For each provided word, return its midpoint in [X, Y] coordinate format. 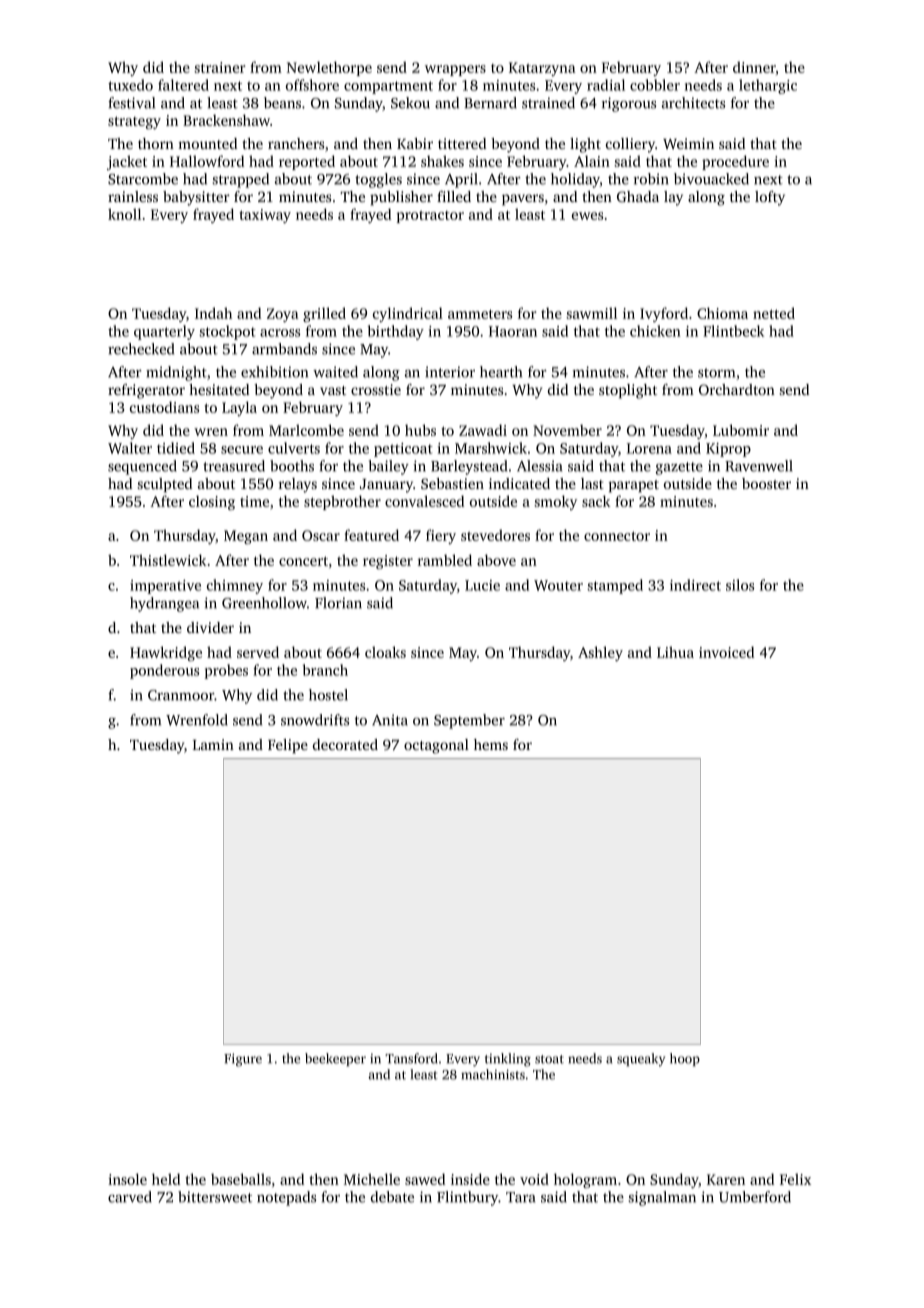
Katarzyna [542, 69]
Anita [390, 720]
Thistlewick [168, 560]
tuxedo [130, 85]
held [166, 1179]
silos [740, 585]
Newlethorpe [329, 68]
